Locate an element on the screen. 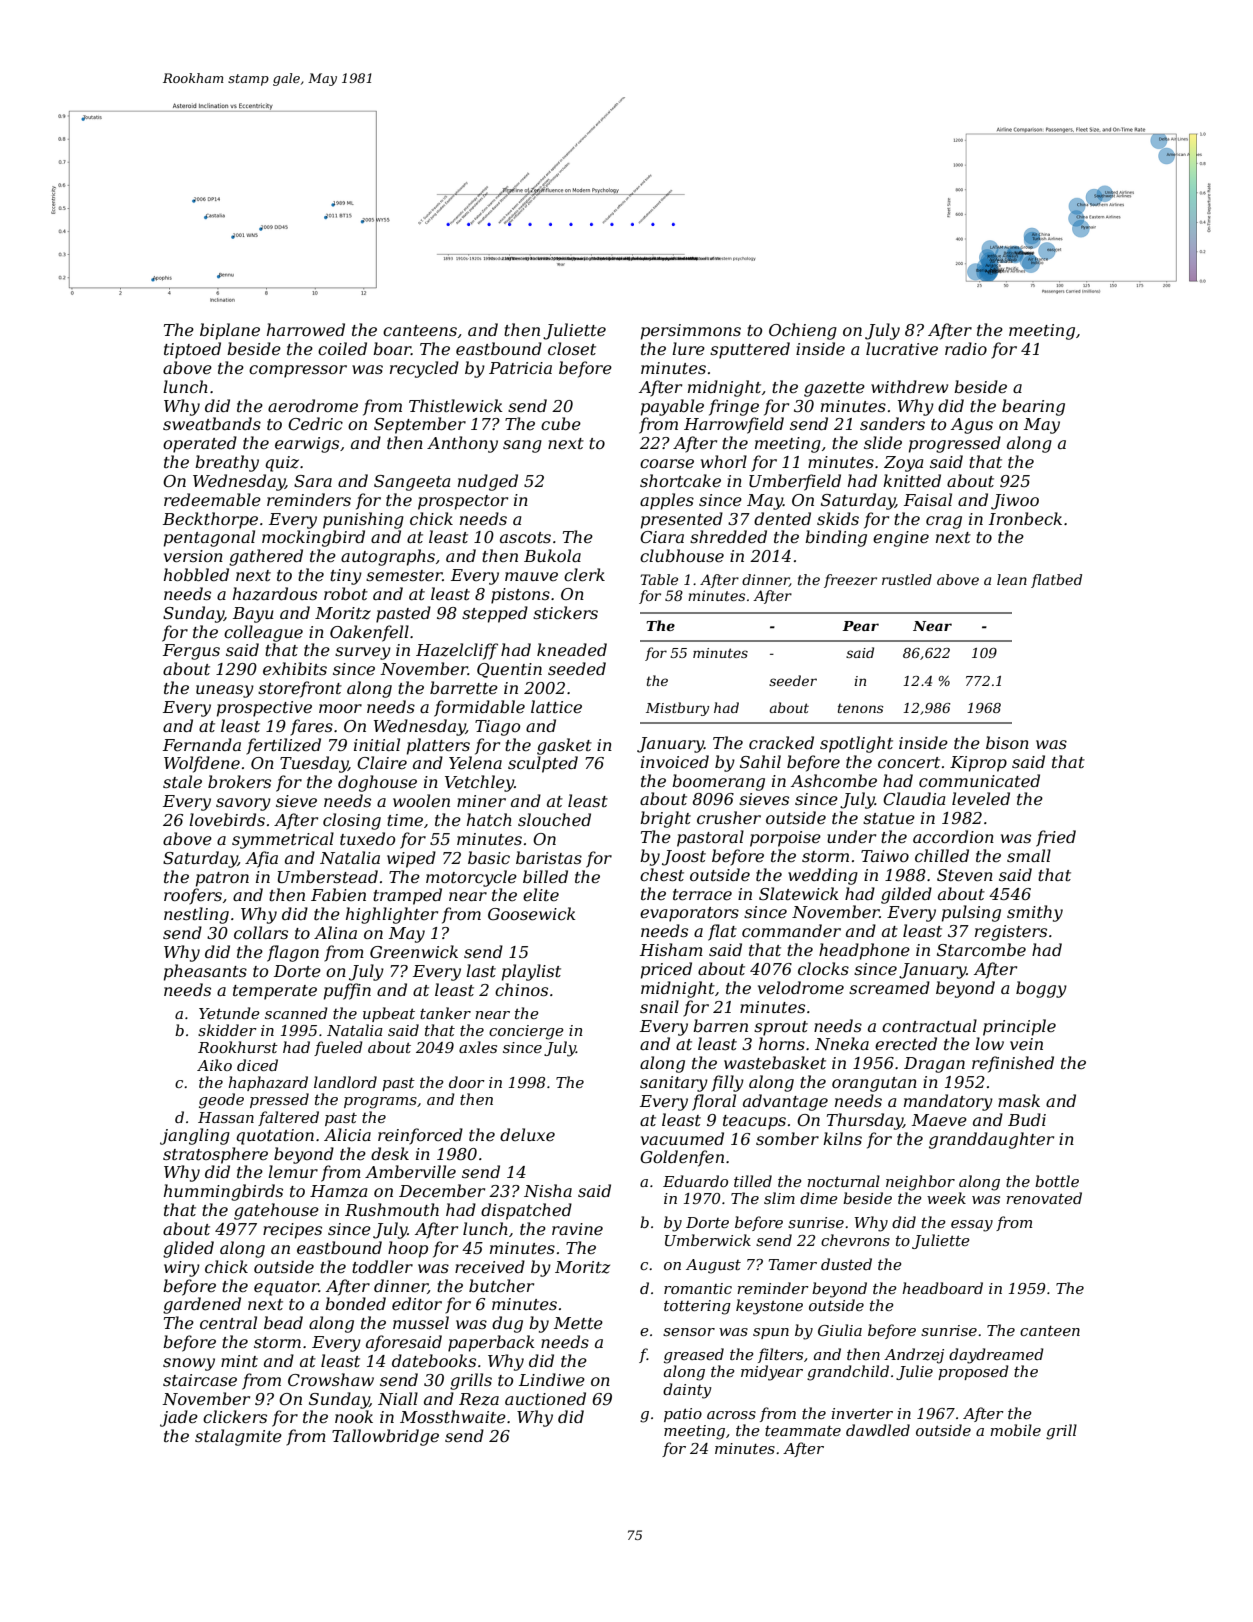 The width and height of the screenshot is (1253, 1622). principle is located at coordinates (1019, 1027).
